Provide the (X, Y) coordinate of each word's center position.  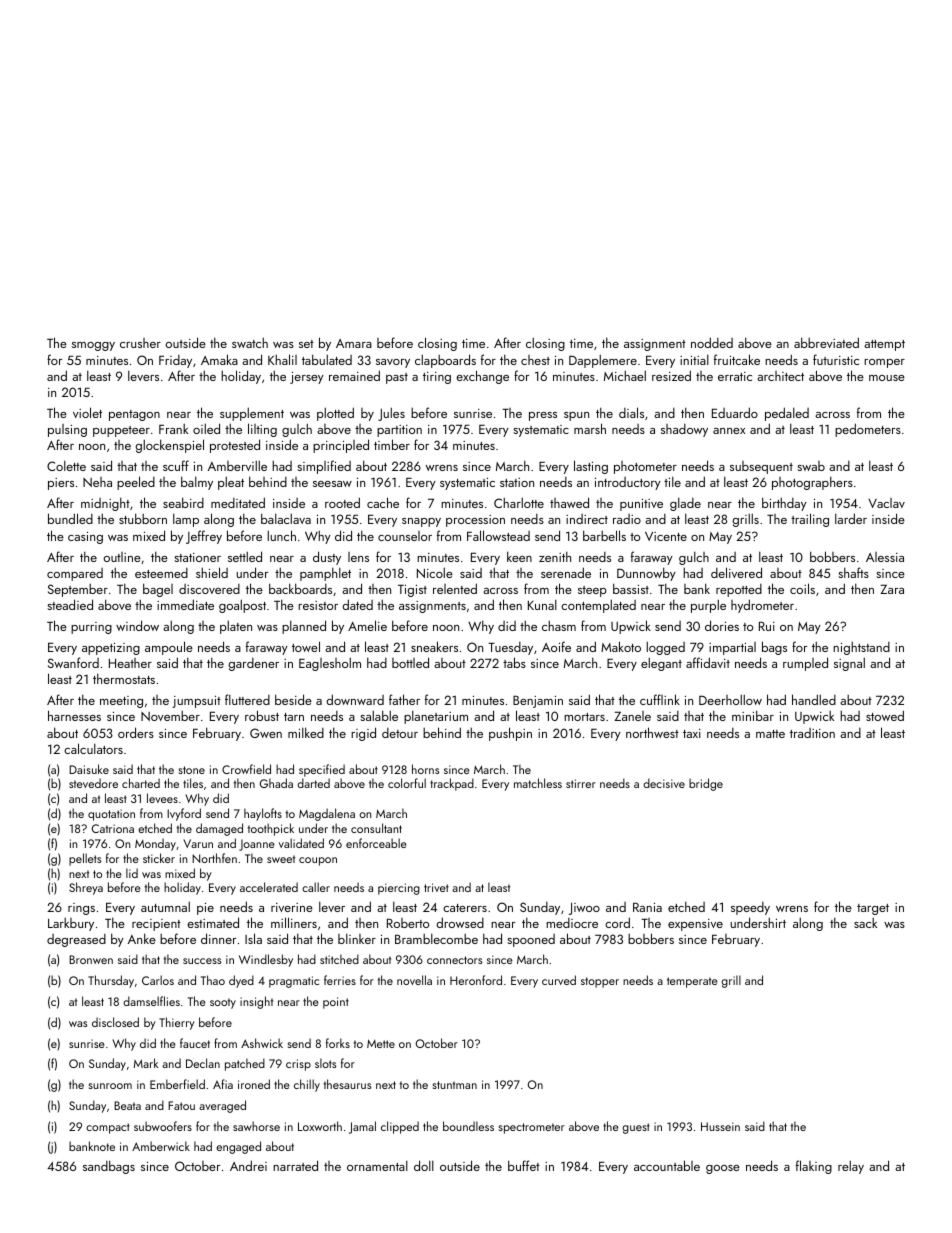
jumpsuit (196, 702)
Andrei (248, 1165)
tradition (812, 733)
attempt (884, 345)
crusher (140, 343)
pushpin (510, 734)
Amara (354, 343)
